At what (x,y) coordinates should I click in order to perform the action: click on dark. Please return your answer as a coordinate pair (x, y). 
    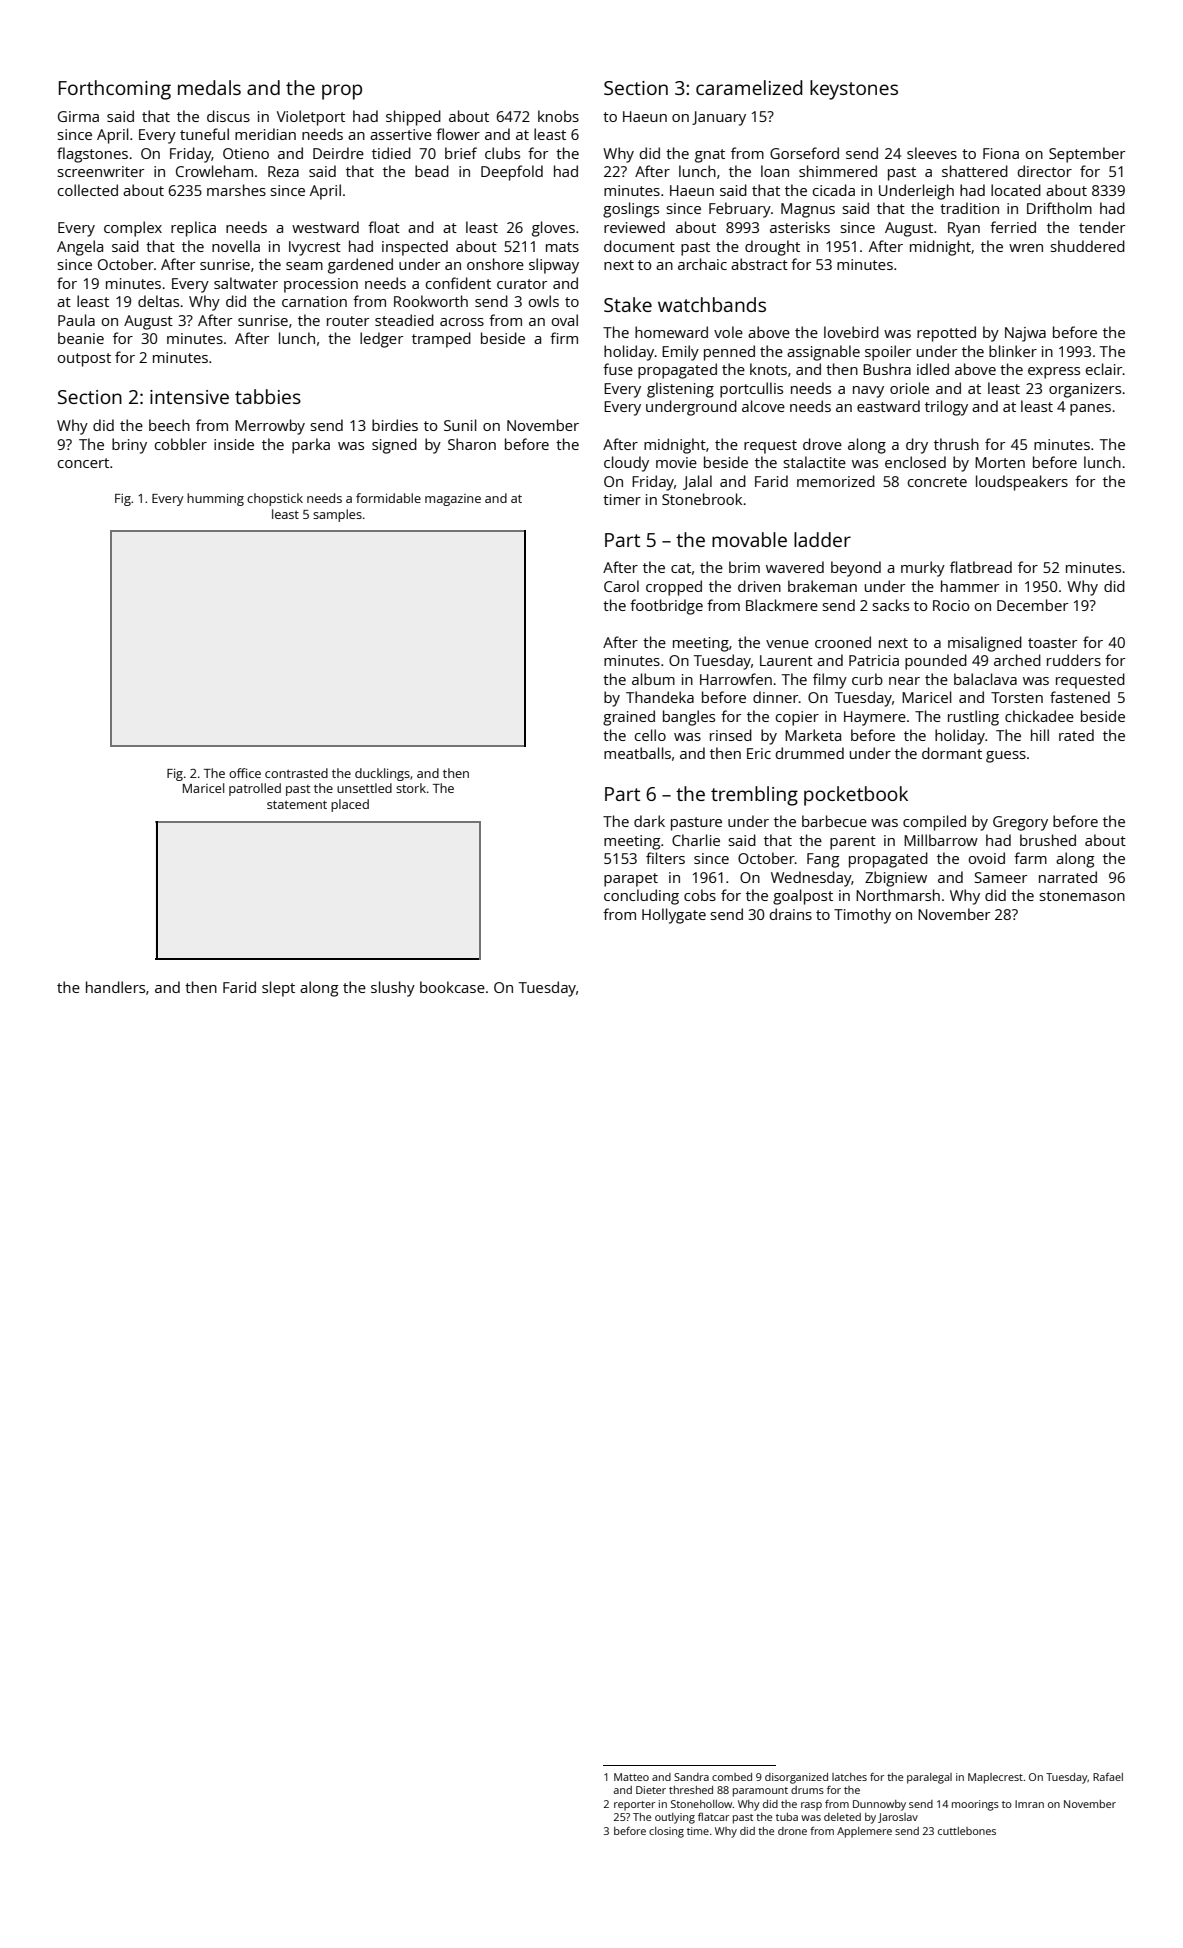
    Looking at the image, I should click on (649, 821).
